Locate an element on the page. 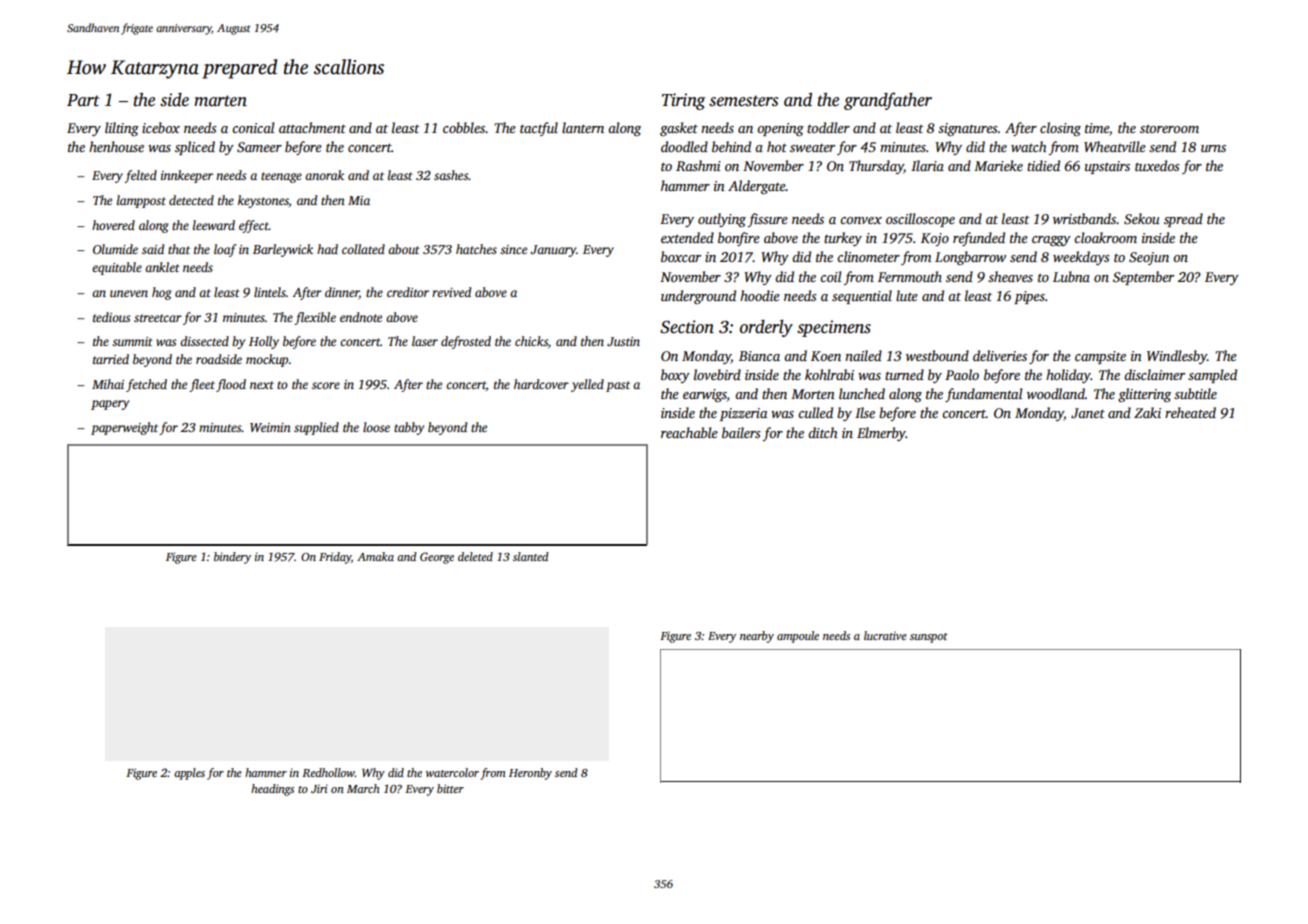 The width and height of the page is (1308, 924). summit is located at coordinates (132, 341).
